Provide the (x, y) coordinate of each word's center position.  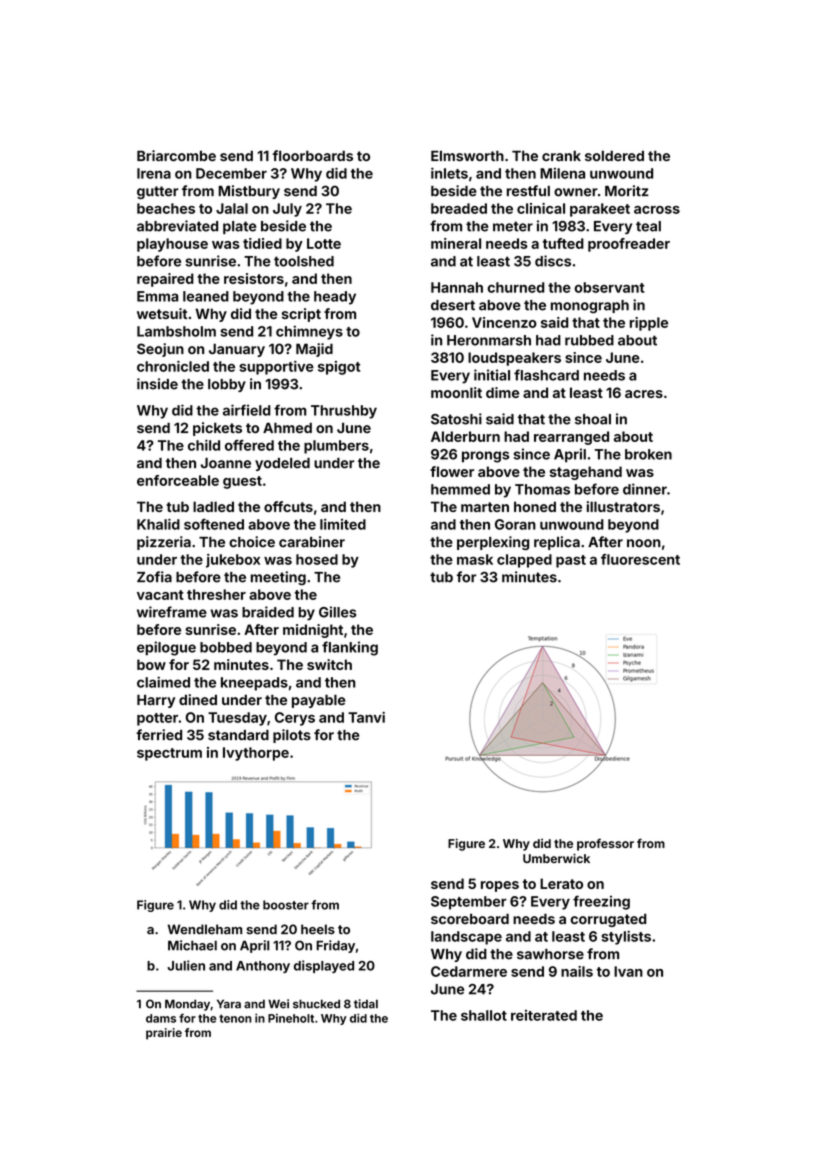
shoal (593, 419)
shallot (484, 1015)
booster (286, 905)
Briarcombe (176, 155)
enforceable (178, 480)
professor (605, 844)
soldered (614, 155)
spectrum (169, 754)
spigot (339, 368)
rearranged (571, 438)
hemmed (460, 489)
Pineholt (291, 1018)
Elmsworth (467, 155)
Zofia (154, 577)
